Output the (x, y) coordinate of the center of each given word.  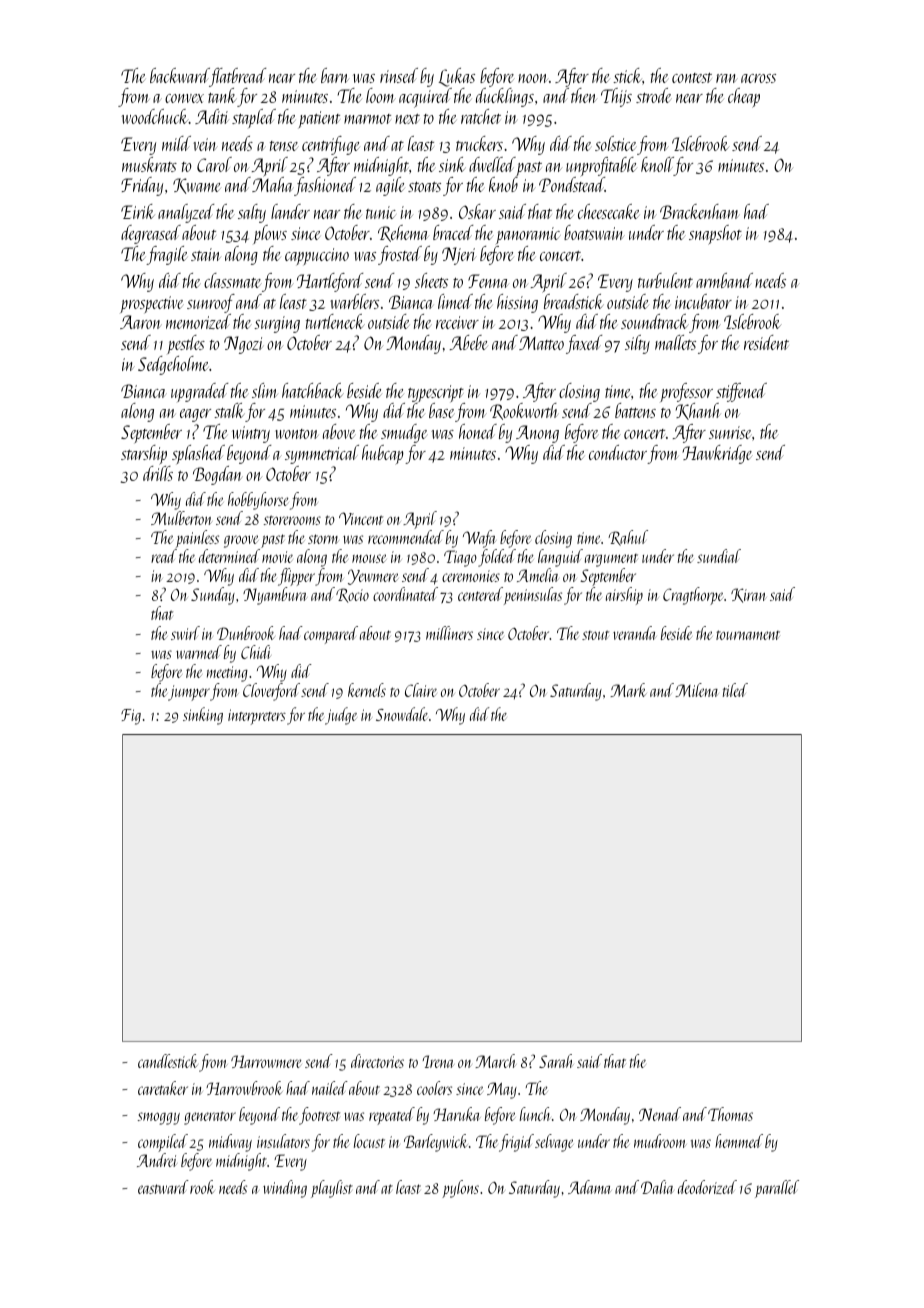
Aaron (141, 322)
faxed (584, 344)
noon (533, 78)
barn (335, 75)
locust (369, 1141)
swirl (185, 633)
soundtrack (655, 321)
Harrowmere (266, 1061)
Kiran (749, 595)
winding (285, 1189)
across (758, 78)
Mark (628, 690)
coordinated (405, 594)
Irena (438, 1061)
